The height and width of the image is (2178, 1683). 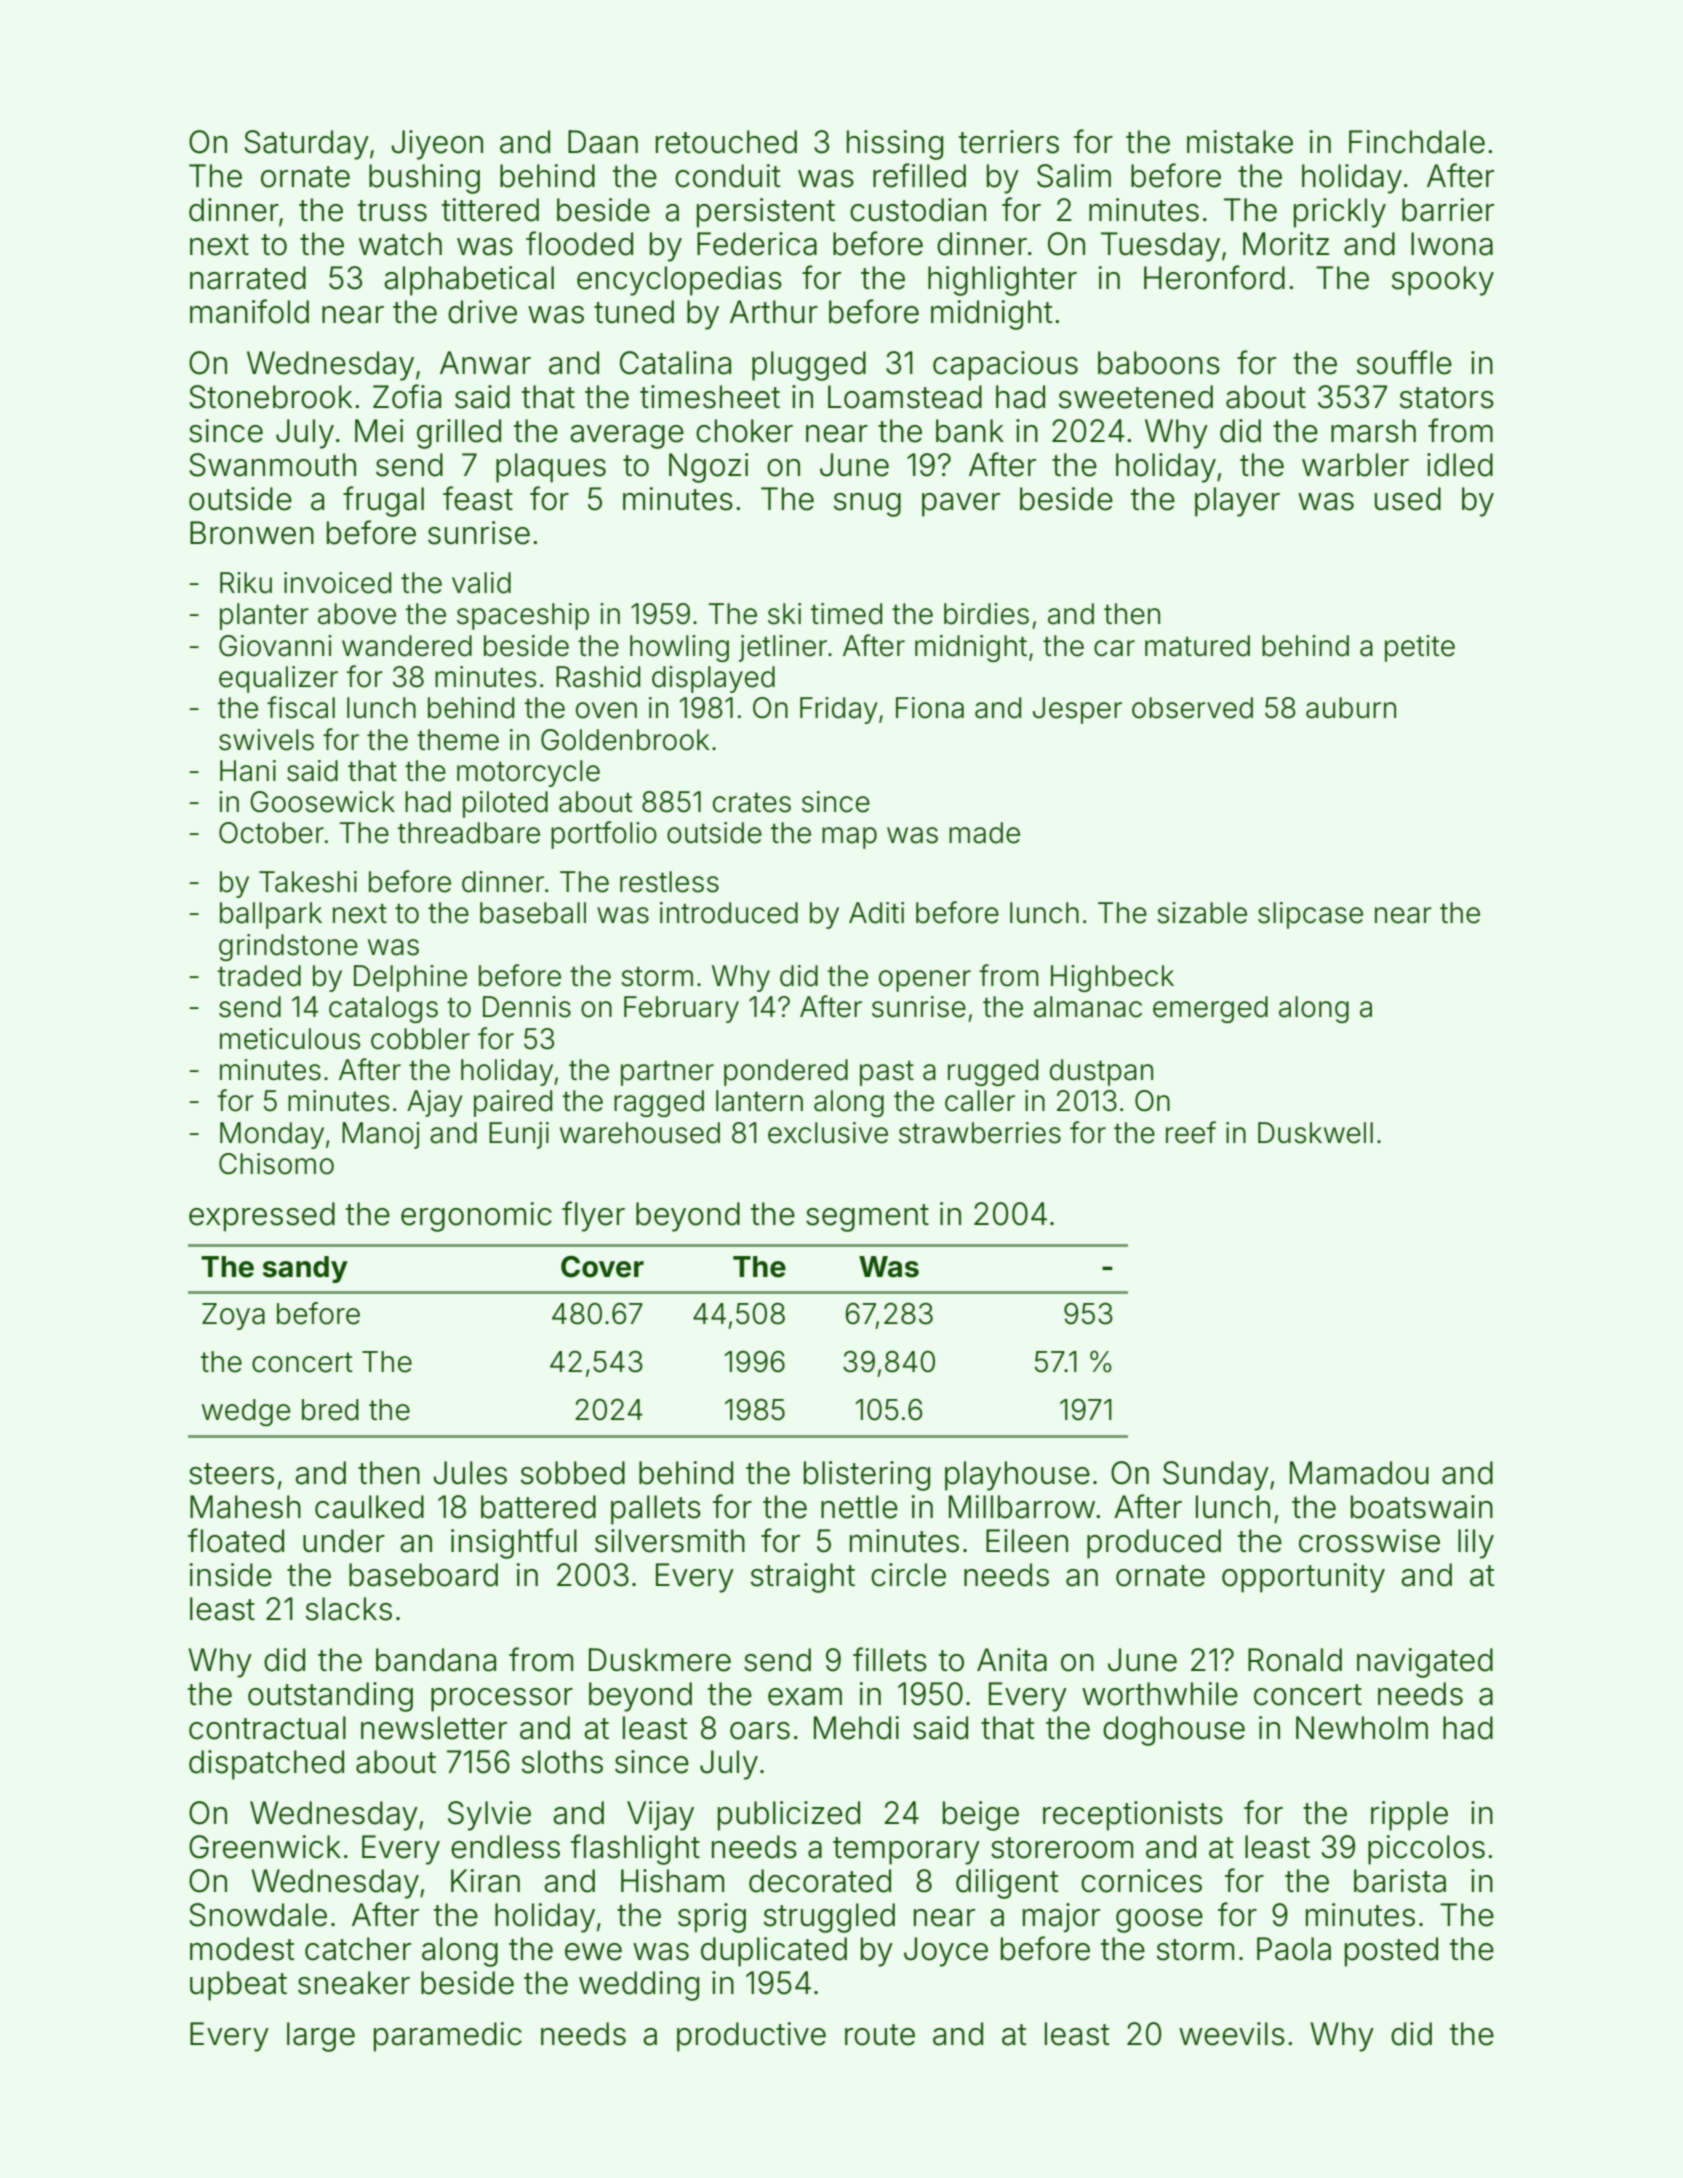 I want to click on Giovanni, so click(x=275, y=646).
